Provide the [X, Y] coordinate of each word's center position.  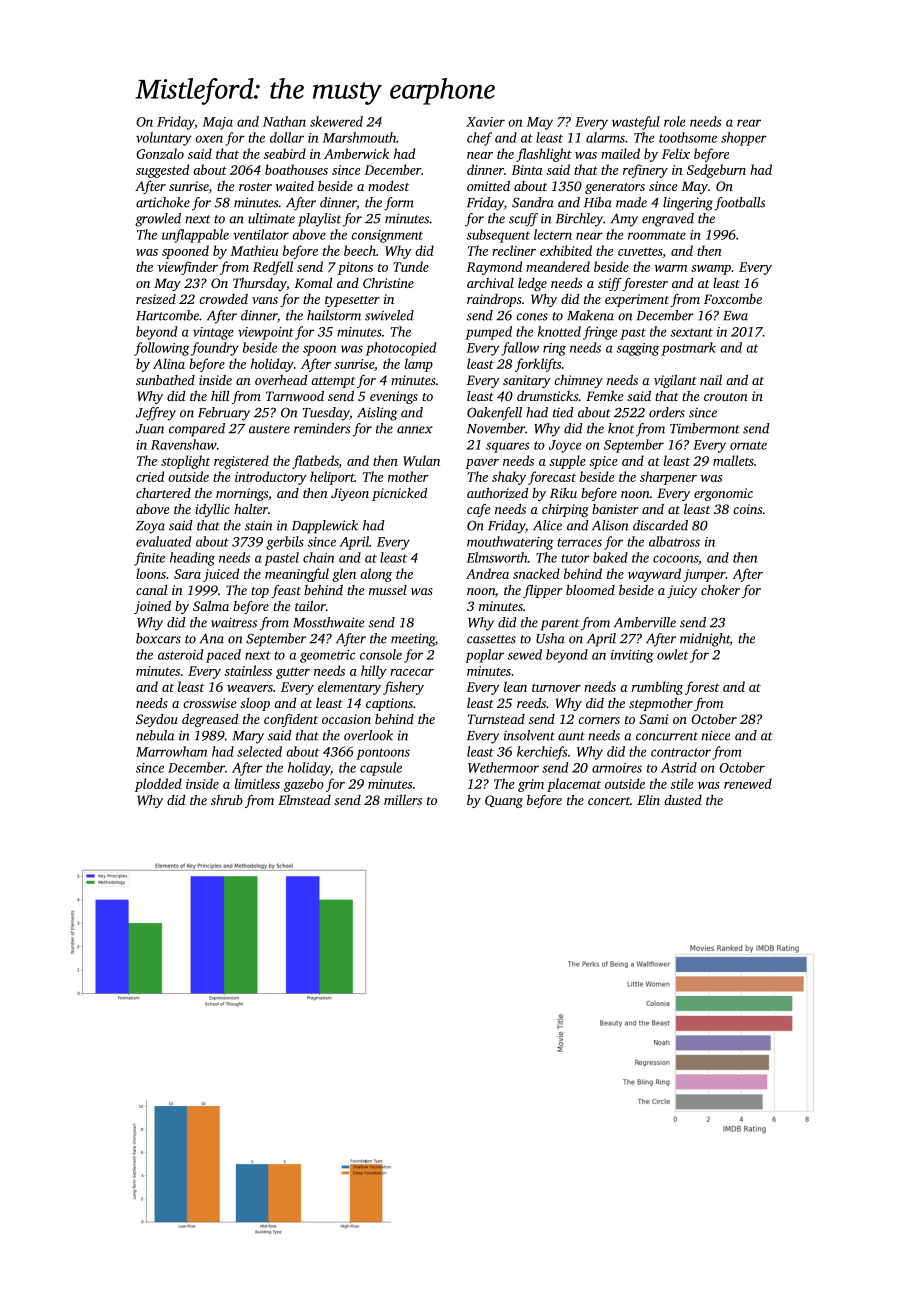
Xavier [485, 122]
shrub [227, 800]
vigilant [675, 381]
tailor [310, 606]
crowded [223, 299]
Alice [547, 525]
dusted [683, 800]
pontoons [383, 754]
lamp [419, 365]
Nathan [284, 121]
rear [749, 123]
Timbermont [705, 428]
